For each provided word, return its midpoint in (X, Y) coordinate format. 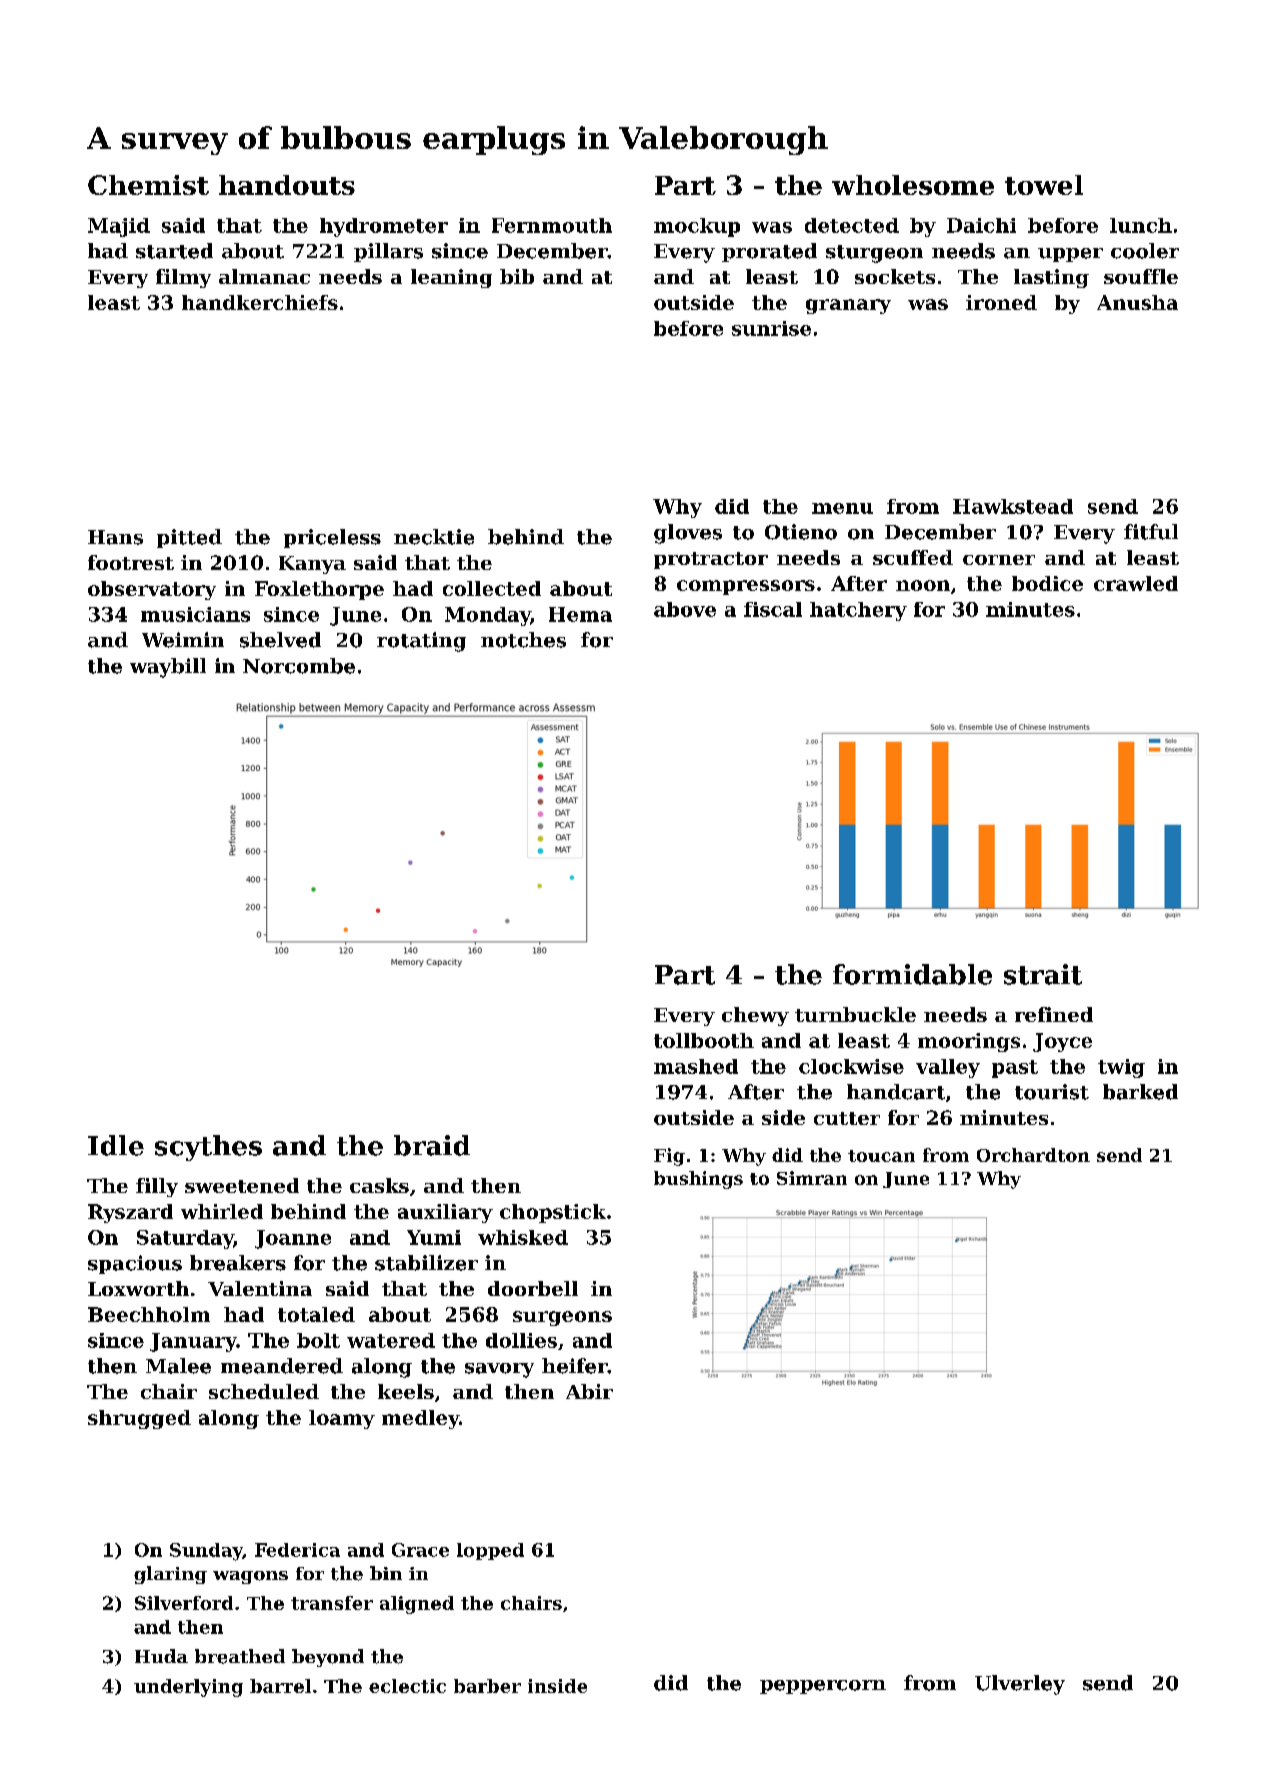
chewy (755, 1016)
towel (1044, 185)
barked (1140, 1092)
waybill (168, 668)
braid (432, 1145)
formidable (912, 974)
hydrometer (384, 227)
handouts (287, 185)
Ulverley (1020, 1685)
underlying (188, 1688)
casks (379, 1185)
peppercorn (823, 1687)
